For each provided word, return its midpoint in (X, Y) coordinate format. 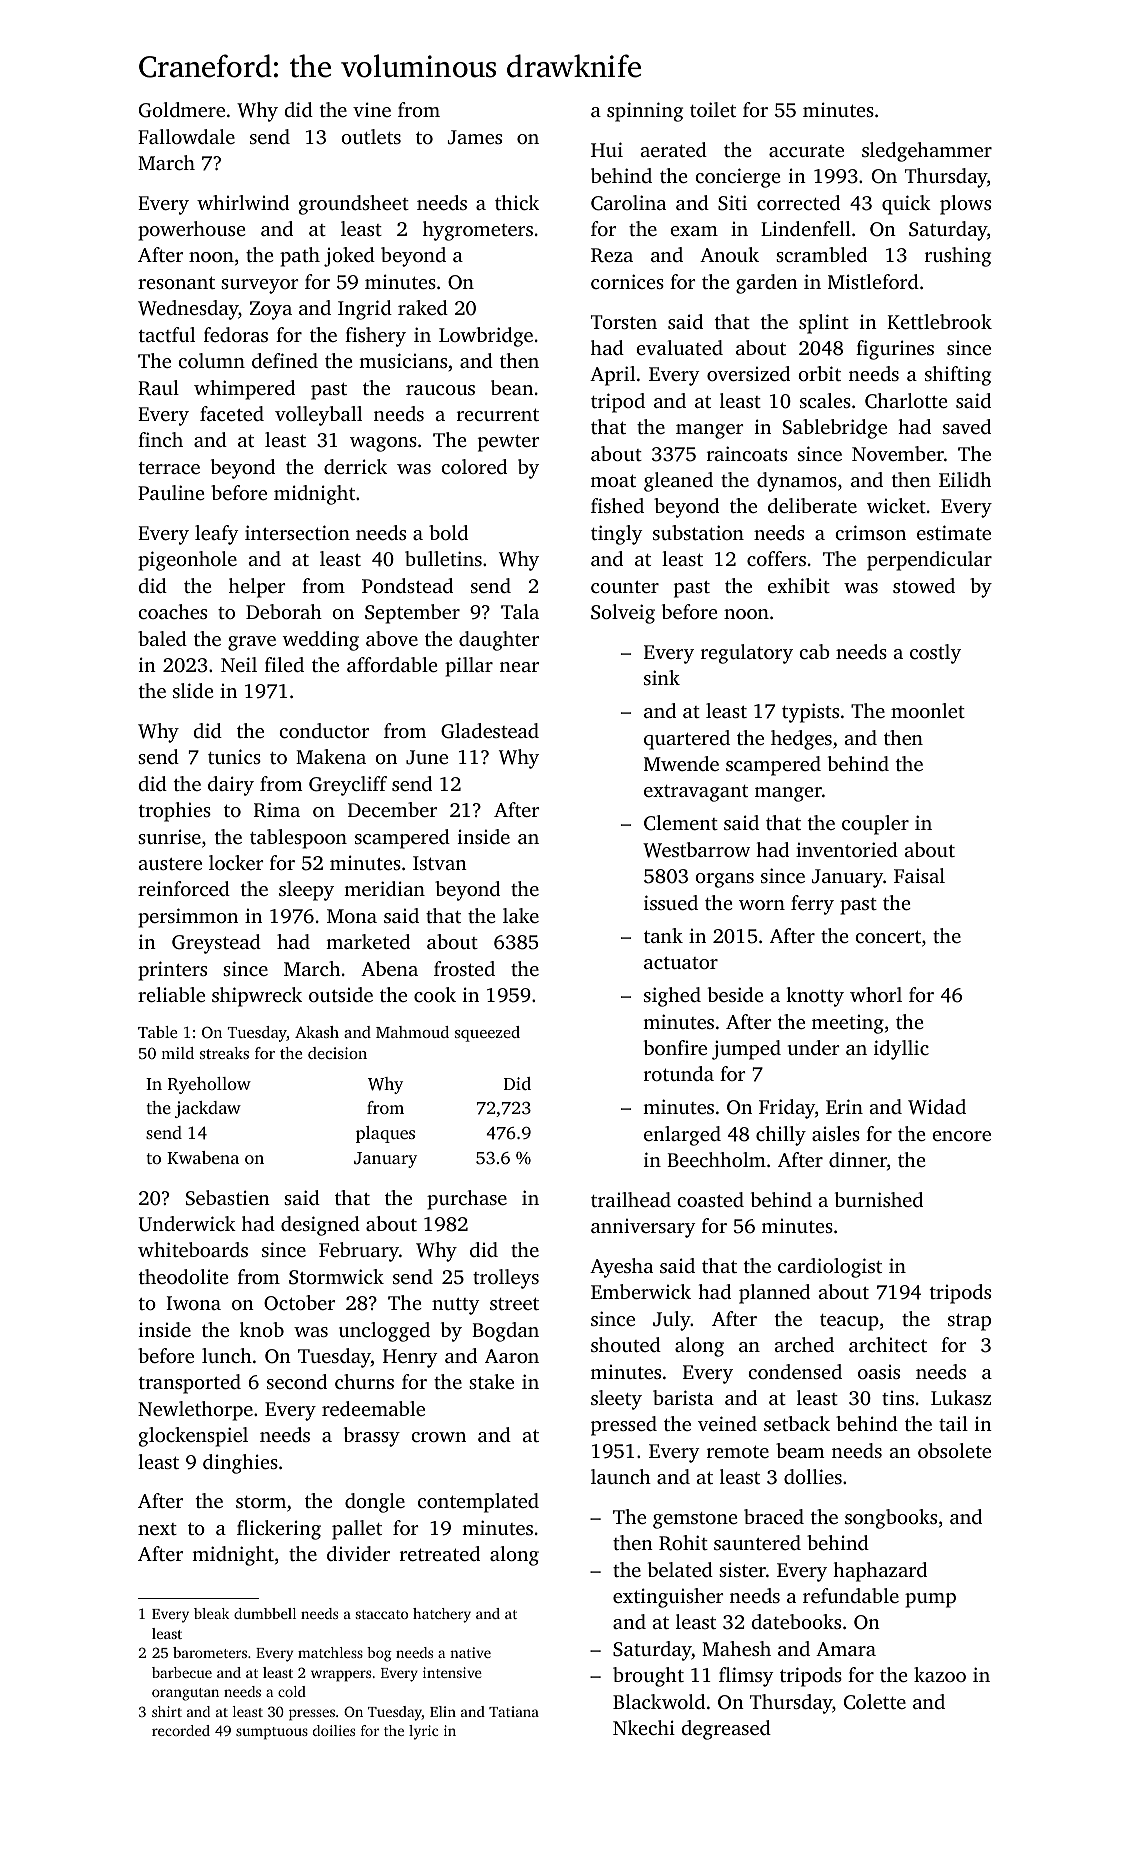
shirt (167, 1711)
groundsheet (354, 205)
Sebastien (228, 1198)
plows (965, 205)
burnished (879, 1199)
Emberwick (641, 1291)
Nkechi (644, 1727)
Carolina (628, 203)
